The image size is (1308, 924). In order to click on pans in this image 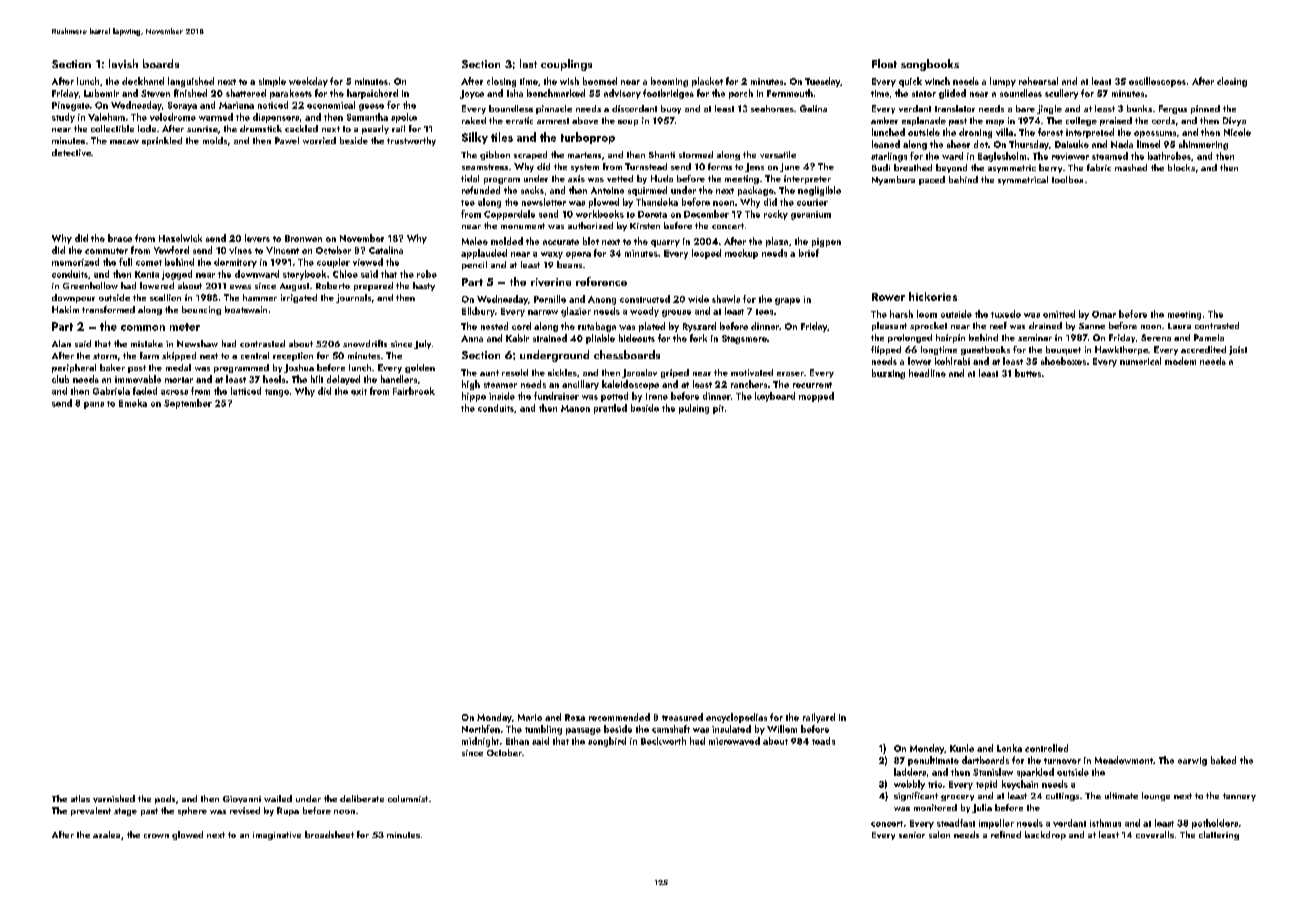, I will do `click(94, 405)`.
